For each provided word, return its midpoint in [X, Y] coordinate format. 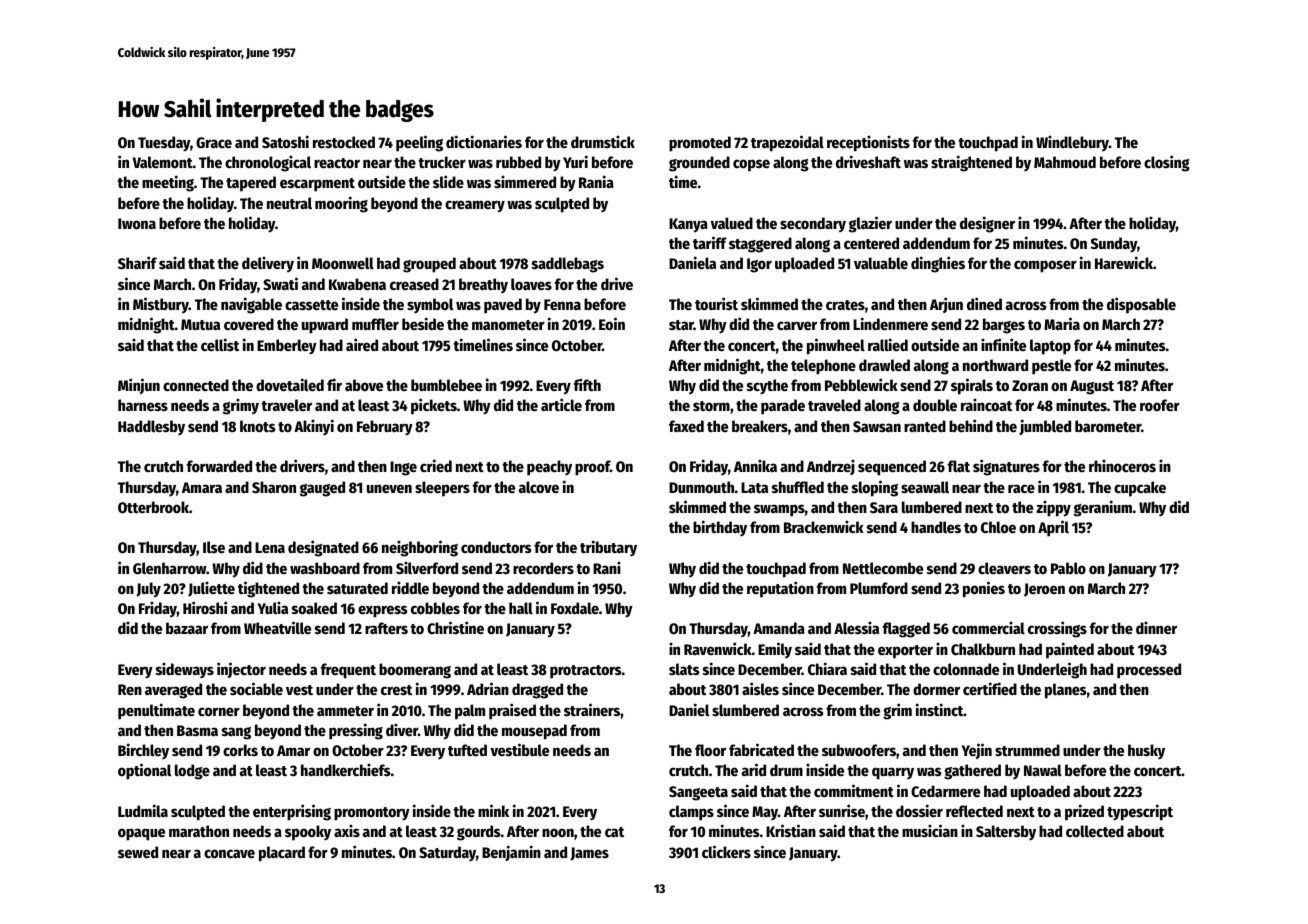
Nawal [1043, 770]
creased [414, 284]
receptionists [868, 143]
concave [229, 853]
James [590, 854]
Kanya [688, 225]
